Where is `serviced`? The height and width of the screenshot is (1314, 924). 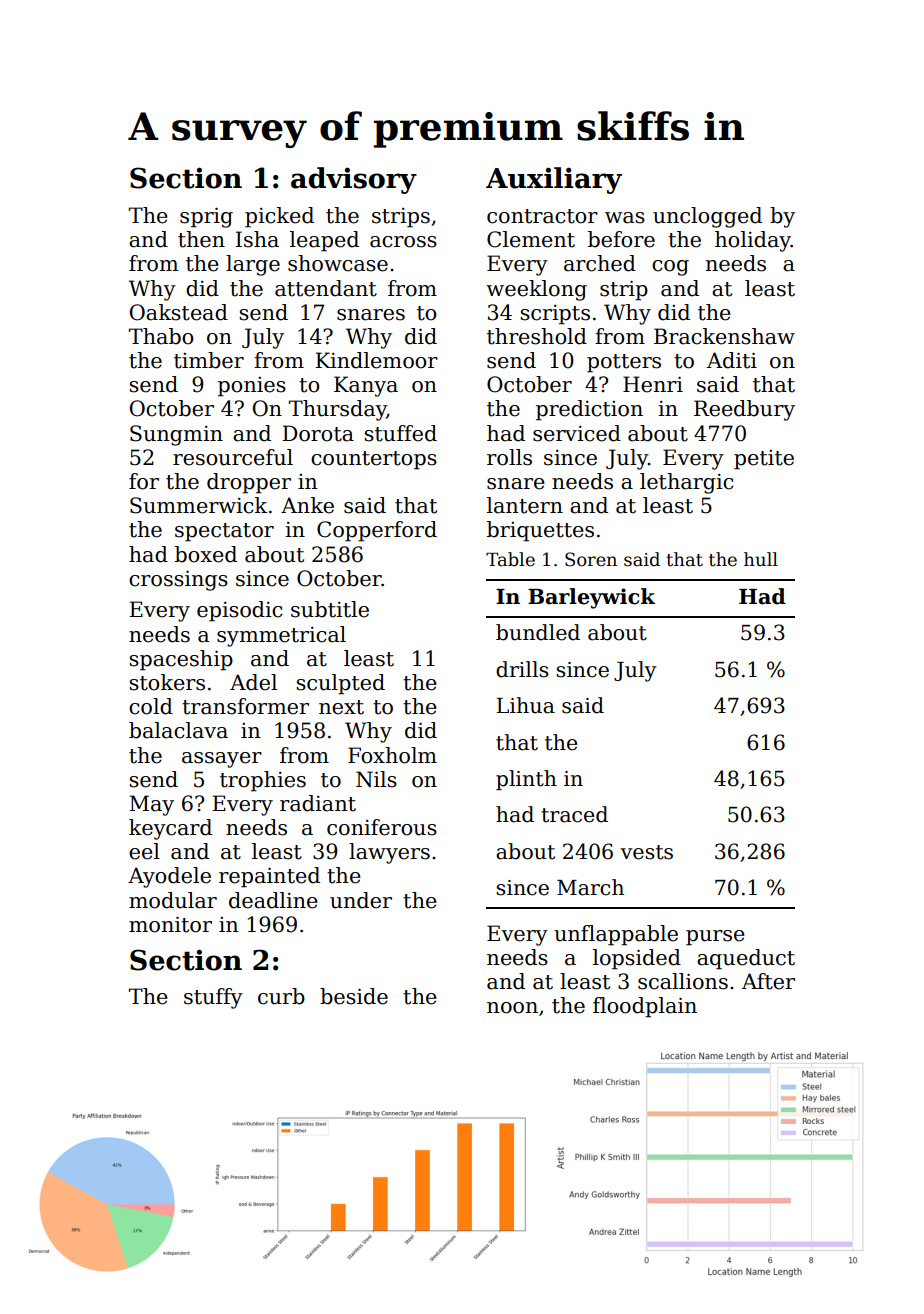
serviced is located at coordinates (577, 433).
